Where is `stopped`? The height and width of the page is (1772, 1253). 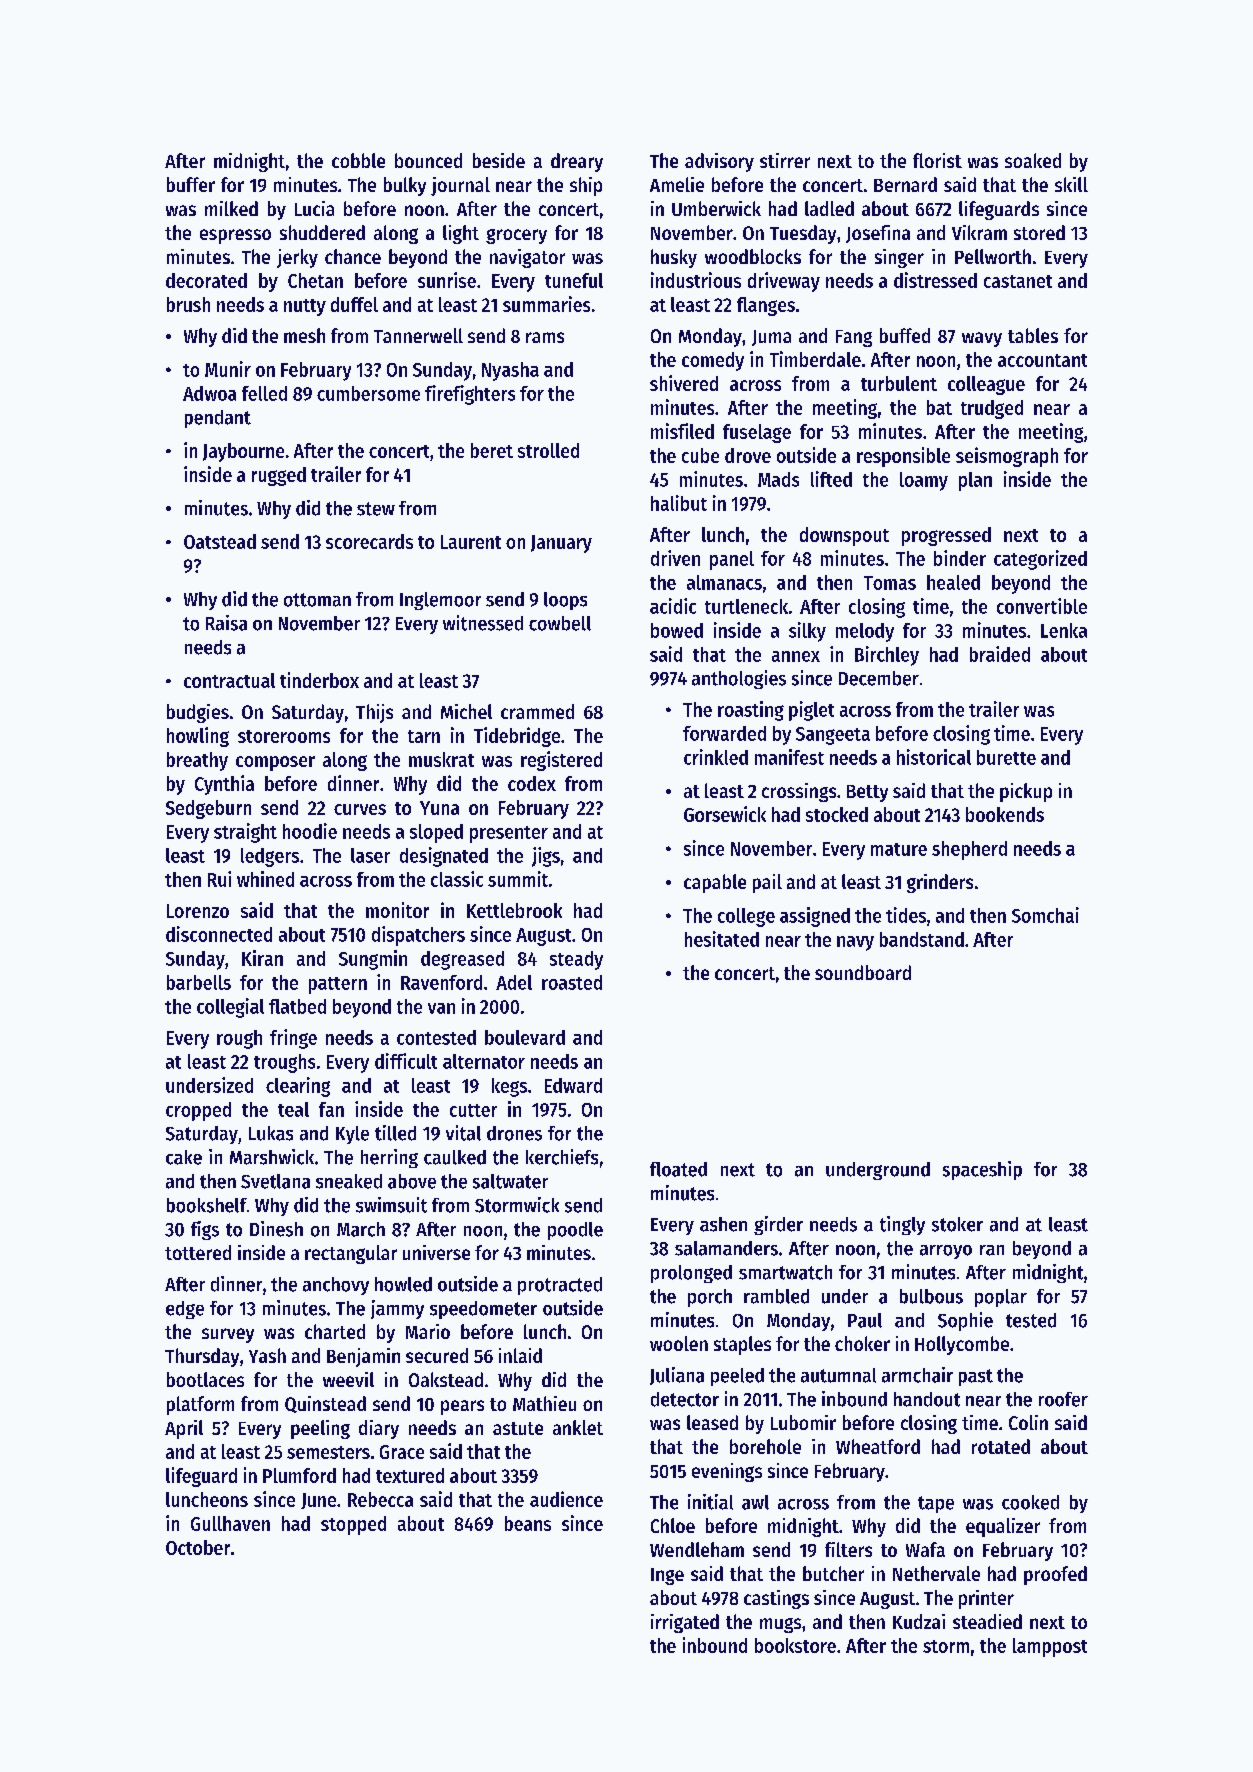 stopped is located at coordinates (353, 1525).
